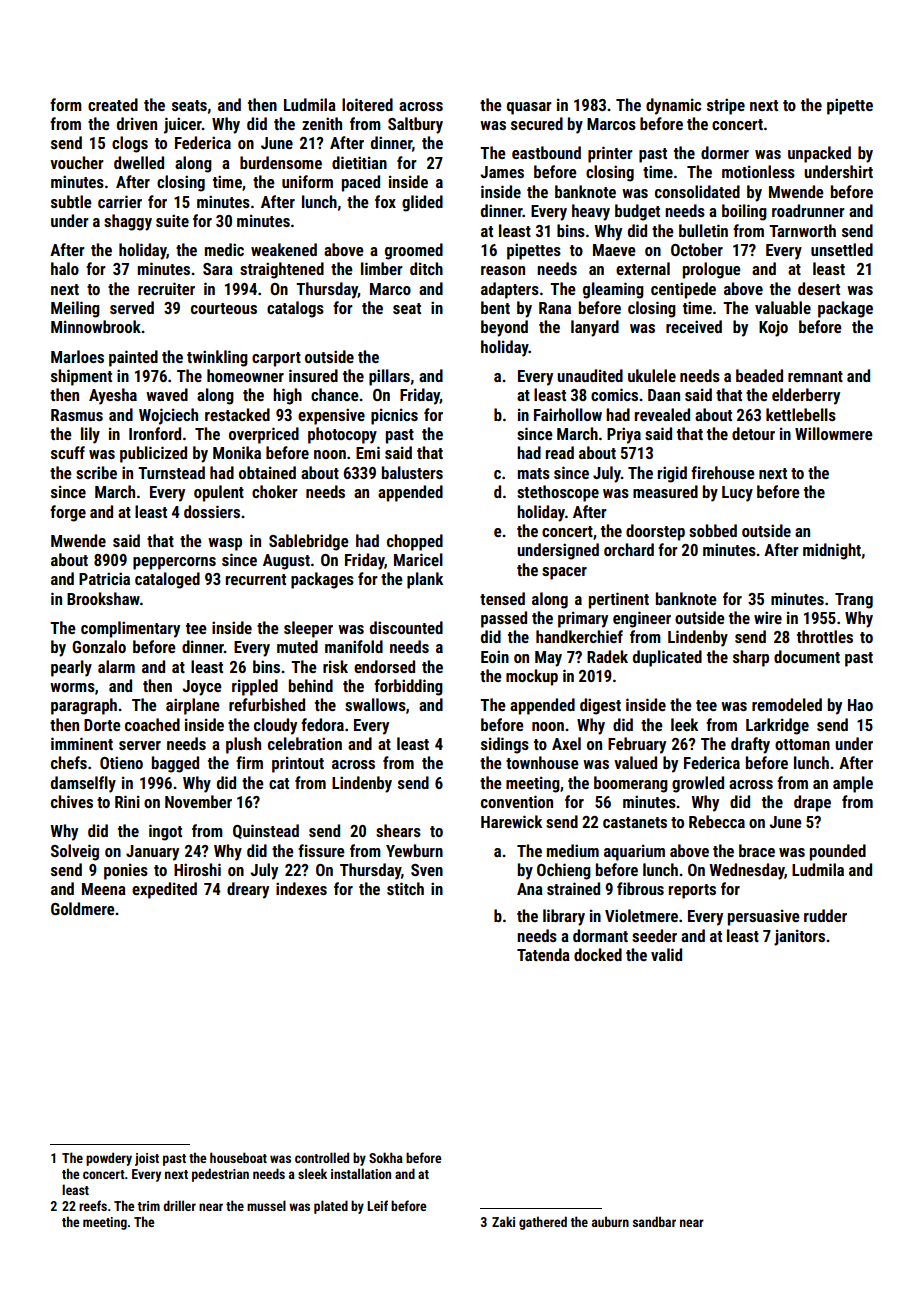 This document has width=924, height=1308. I want to click on Saltbury, so click(415, 125).
